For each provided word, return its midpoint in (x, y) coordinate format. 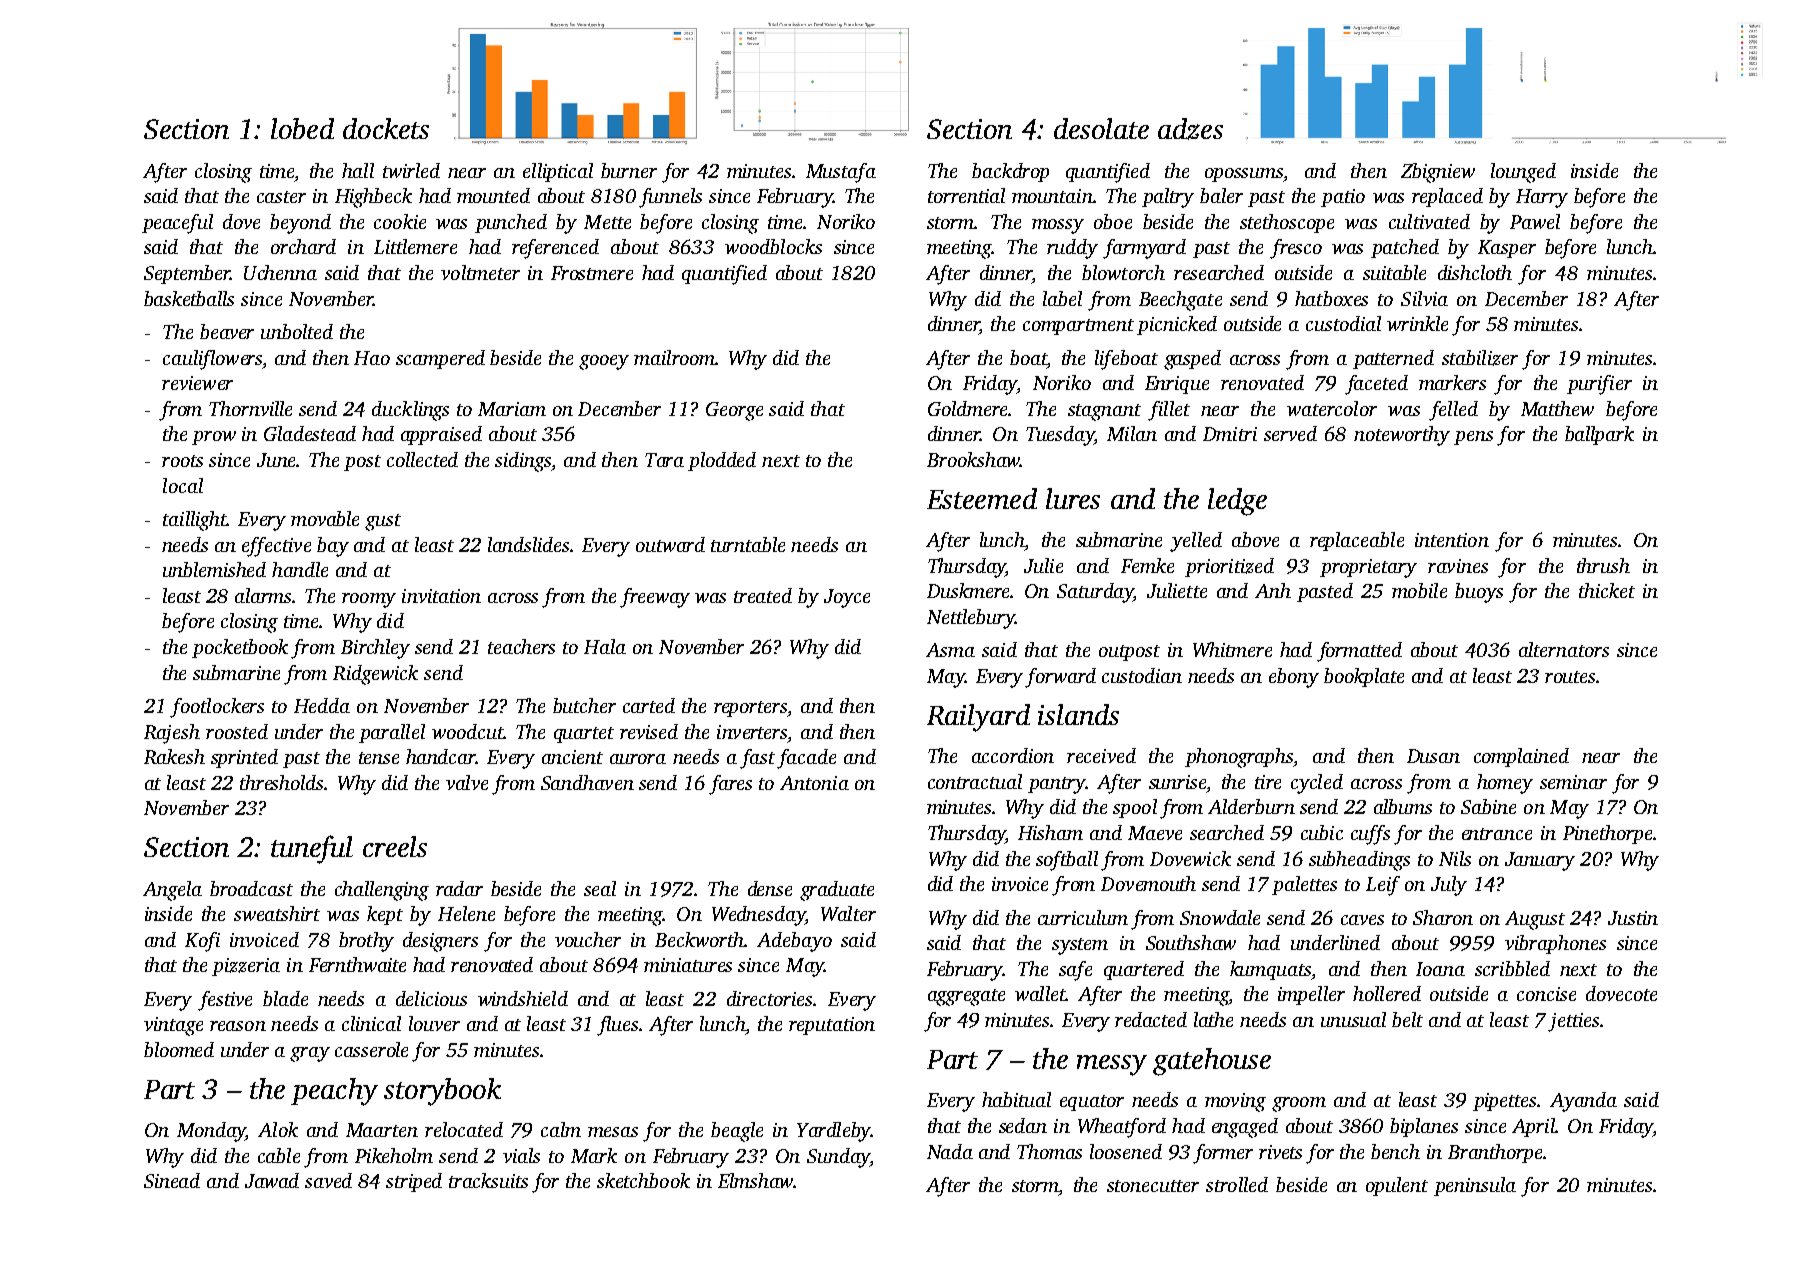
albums (1403, 806)
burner (629, 170)
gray (310, 1054)
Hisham (1050, 832)
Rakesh (174, 756)
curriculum (1083, 917)
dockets (386, 128)
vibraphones (1555, 944)
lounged (1523, 173)
